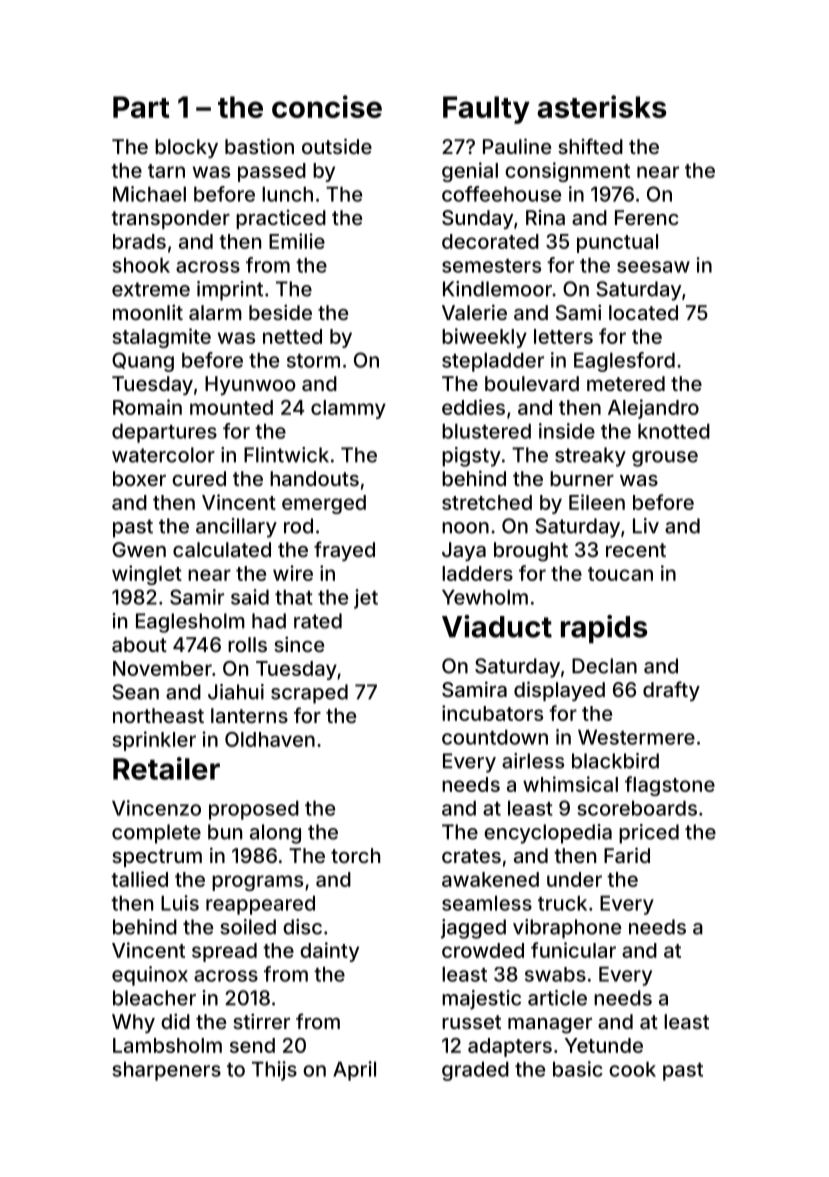 This document has height=1177, width=829. Describe the element at coordinates (548, 834) in the document. I see `encyclopedia` at that location.
